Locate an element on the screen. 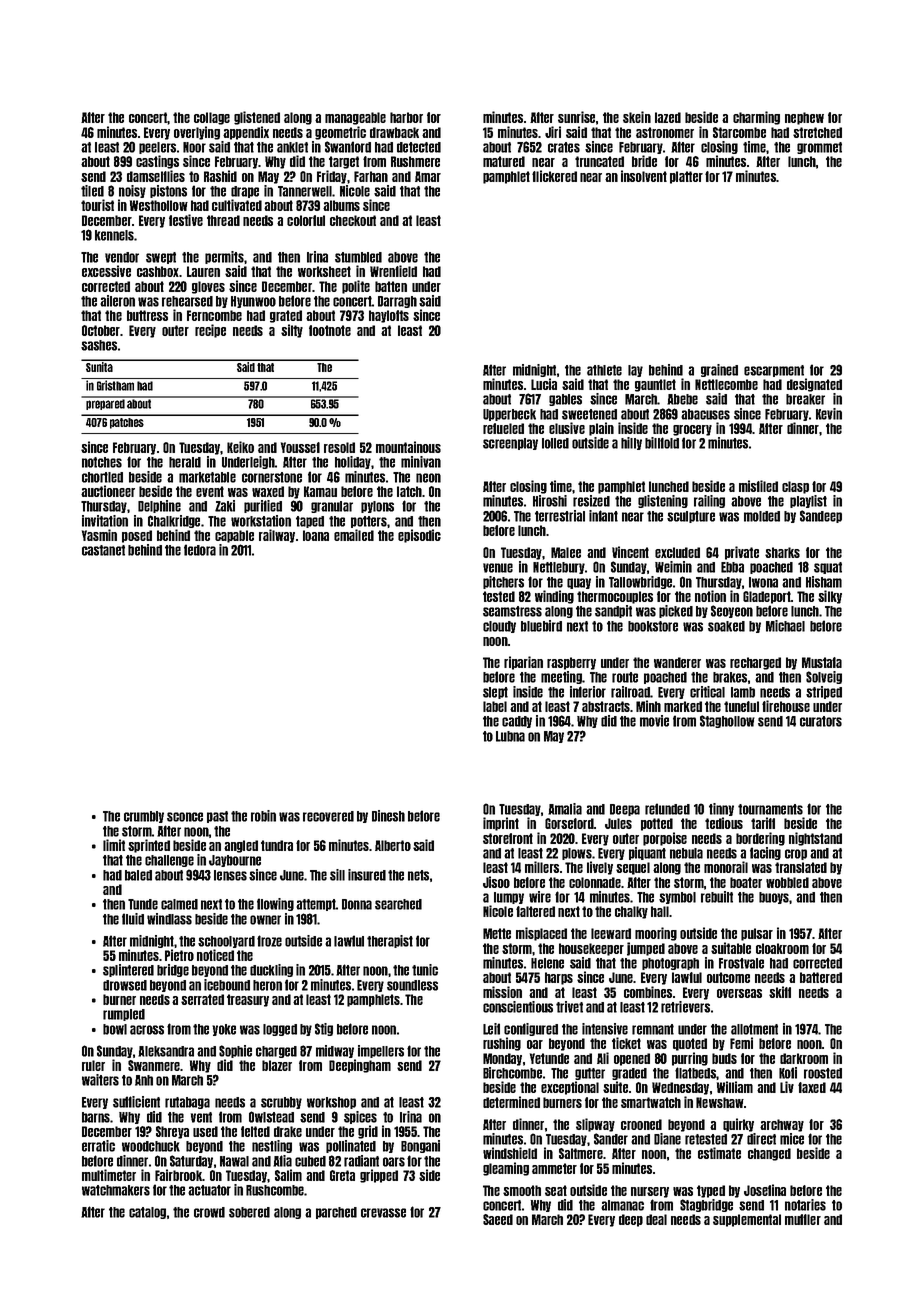 This screenshot has width=924, height=1308. nursery is located at coordinates (650, 1192).
